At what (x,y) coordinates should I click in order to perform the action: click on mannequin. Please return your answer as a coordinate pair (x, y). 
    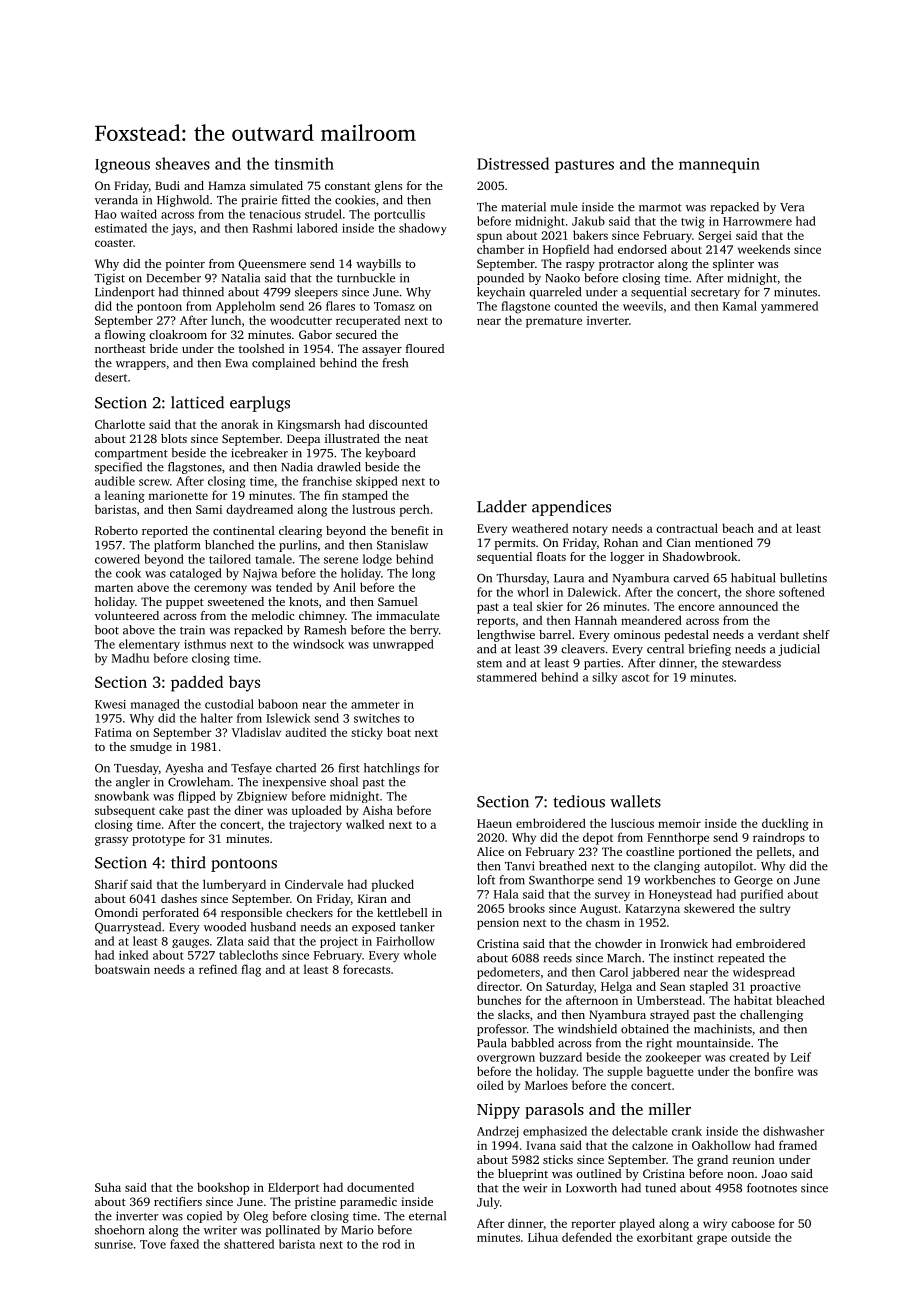
    Looking at the image, I should click on (719, 165).
